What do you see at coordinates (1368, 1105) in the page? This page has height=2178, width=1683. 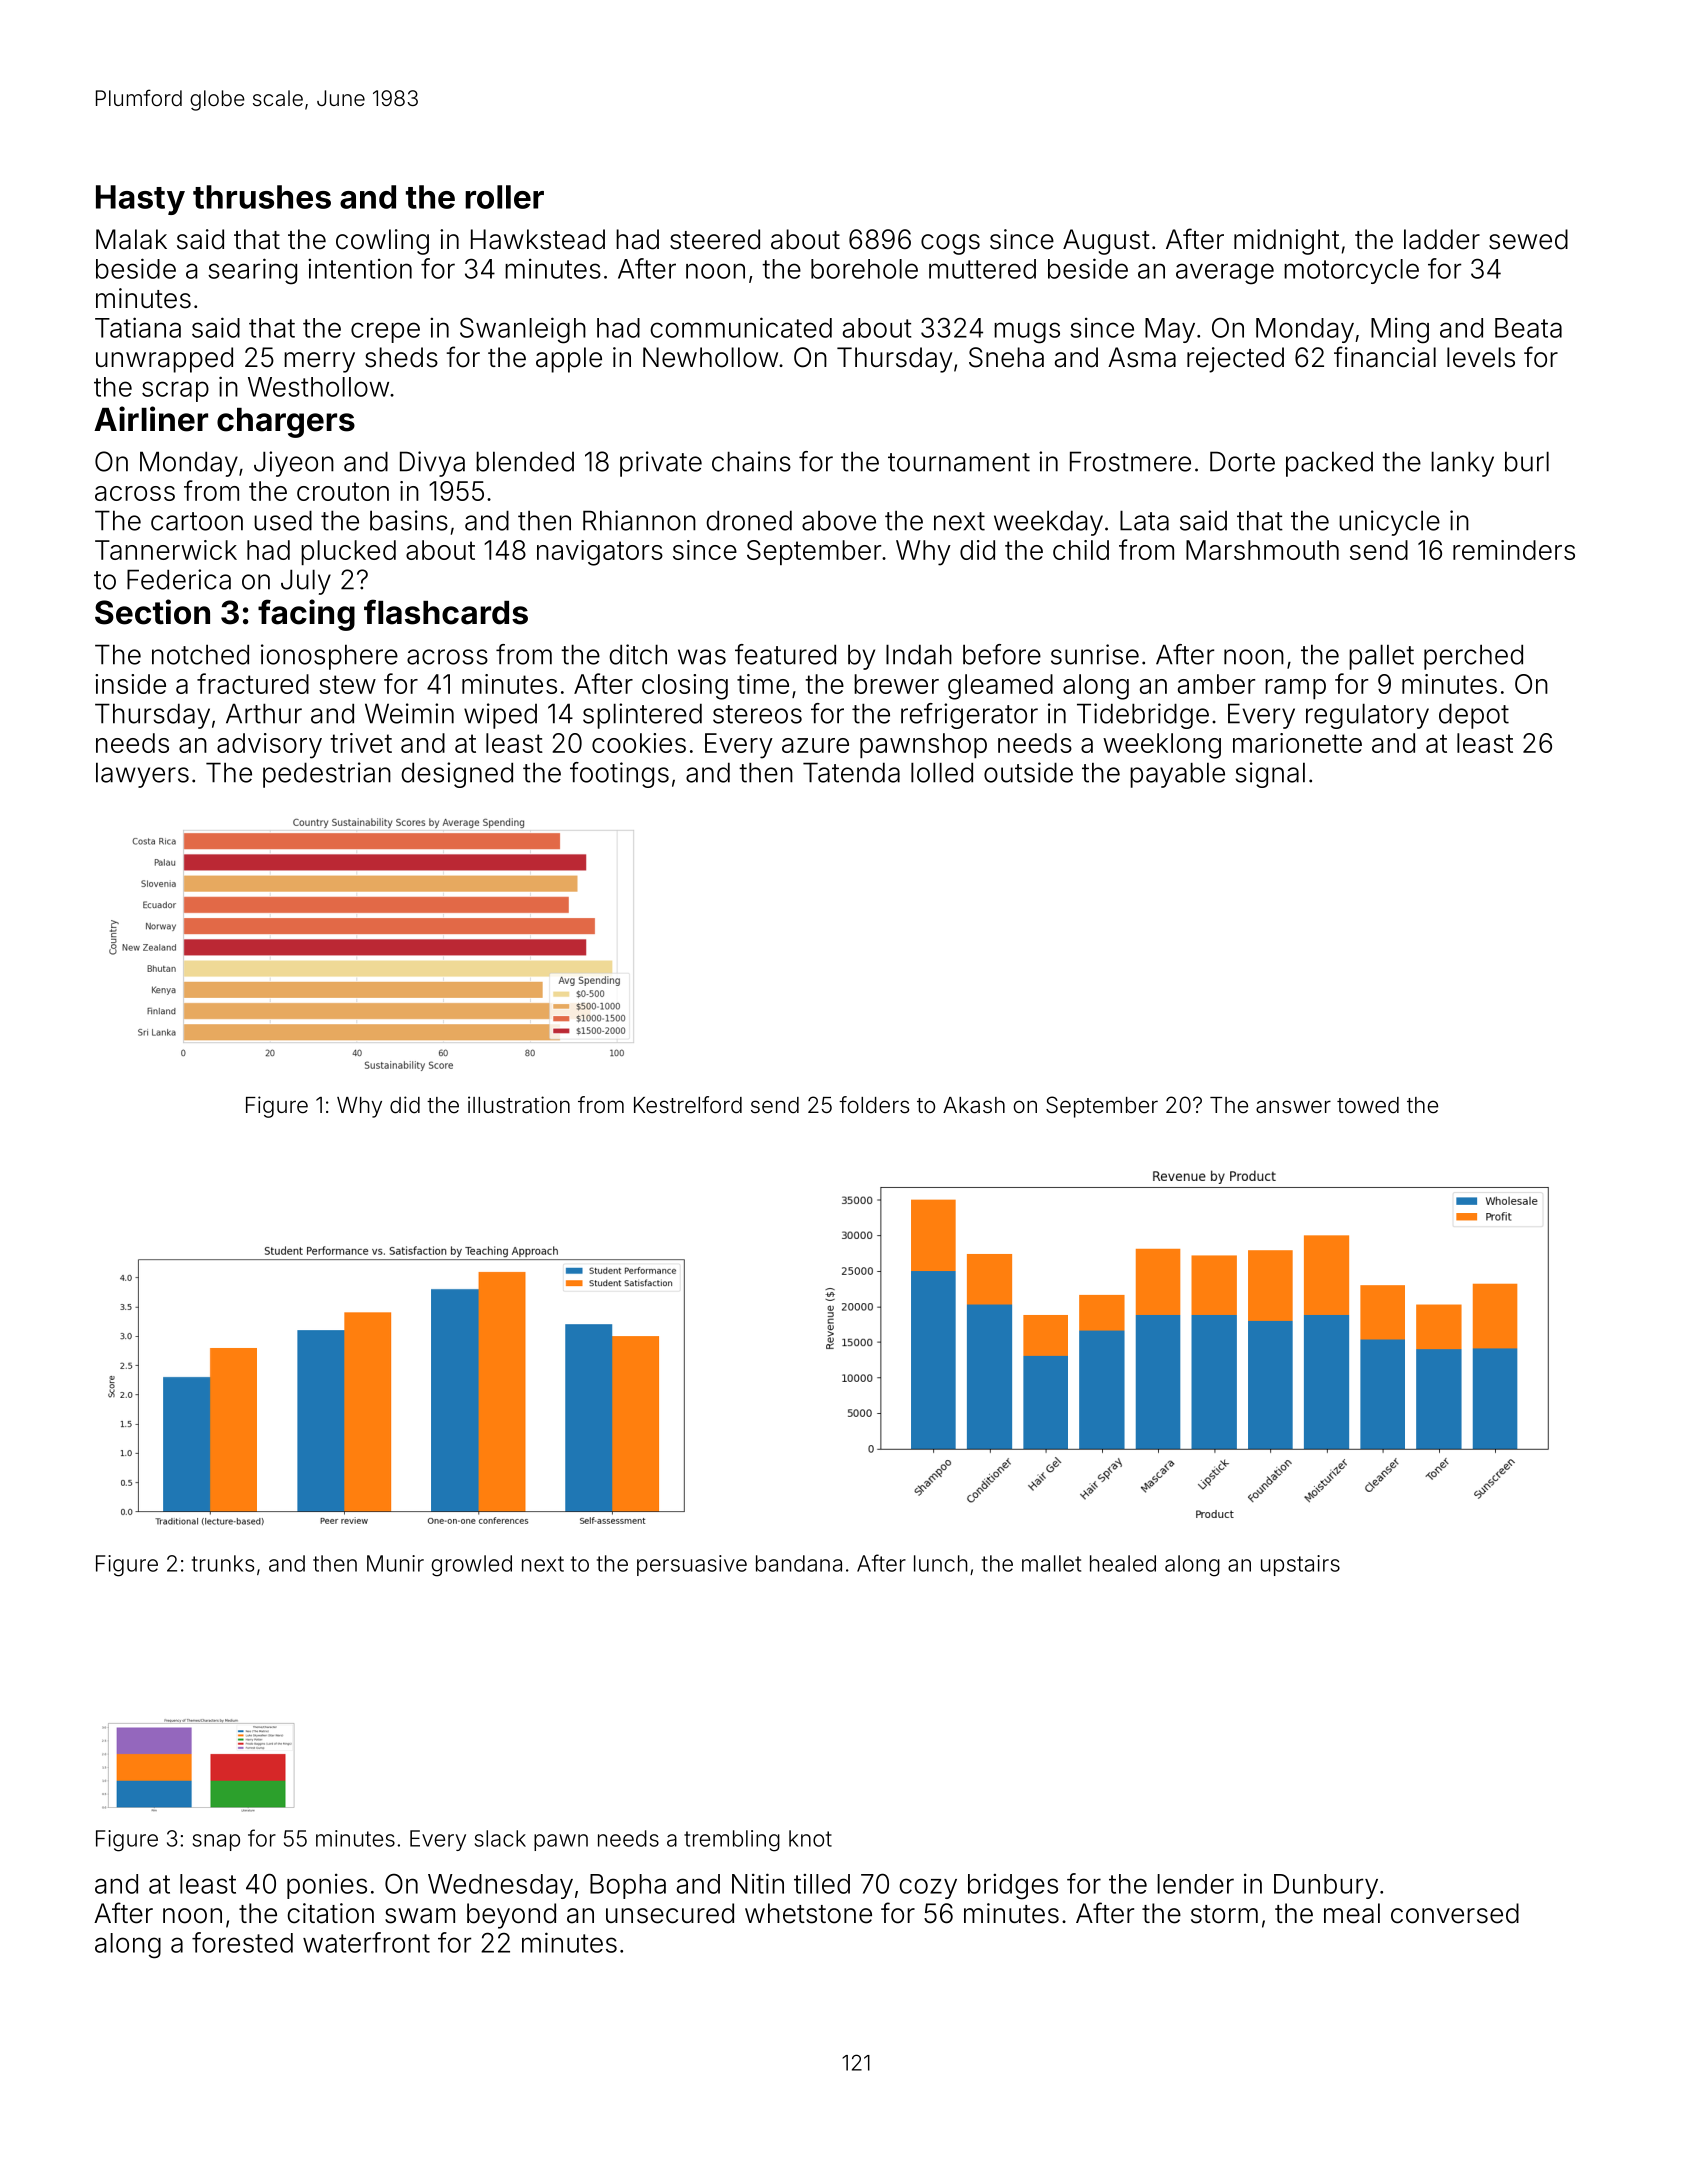 I see `towed` at bounding box center [1368, 1105].
